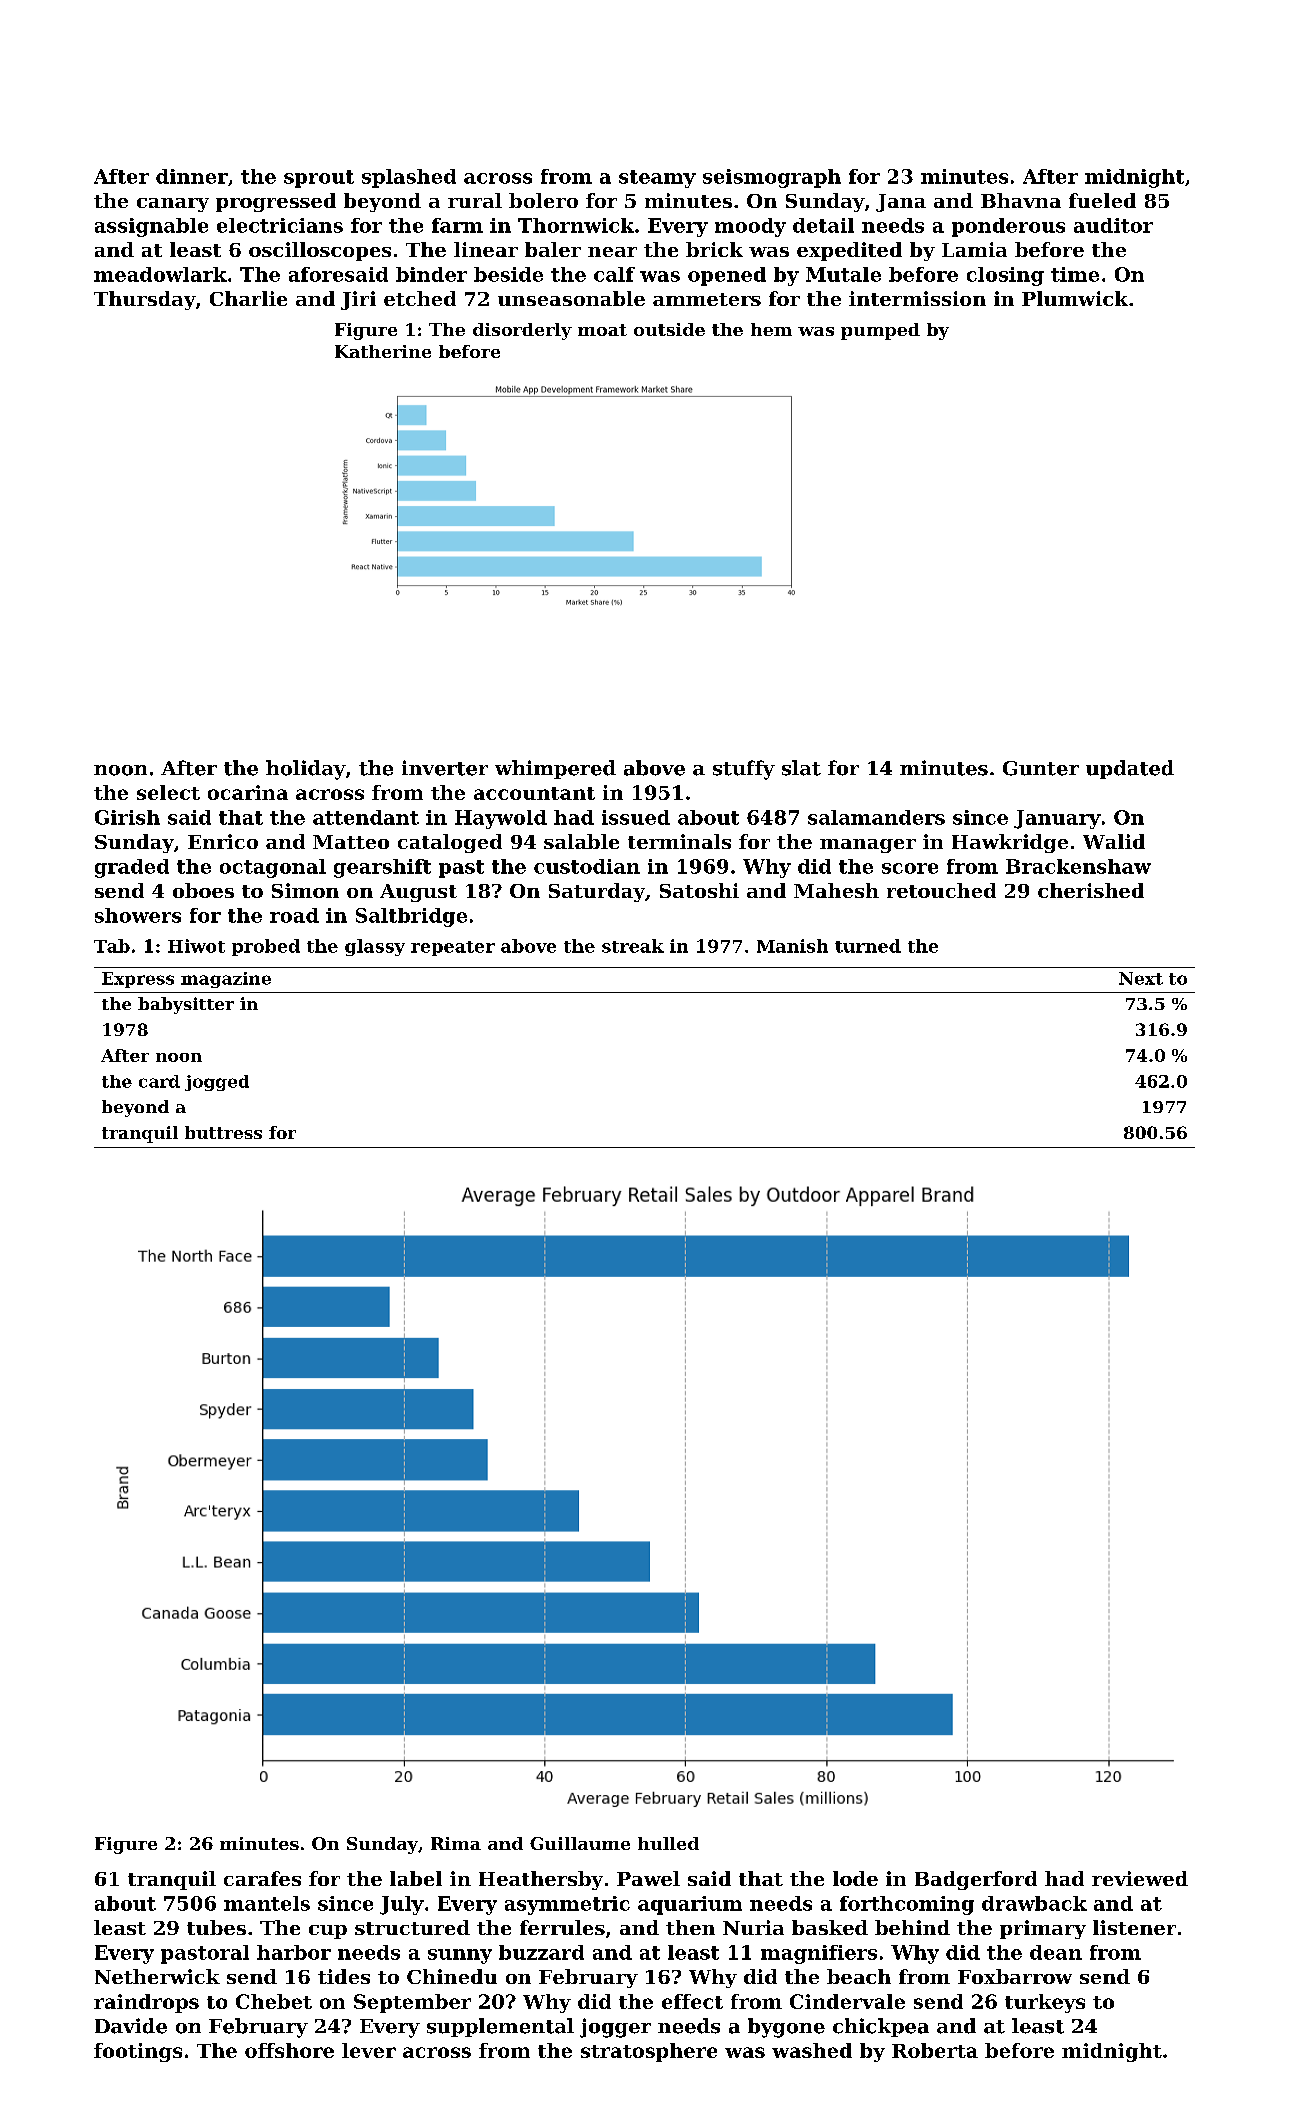  Describe the element at coordinates (1091, 890) in the page. I see `cherished` at that location.
